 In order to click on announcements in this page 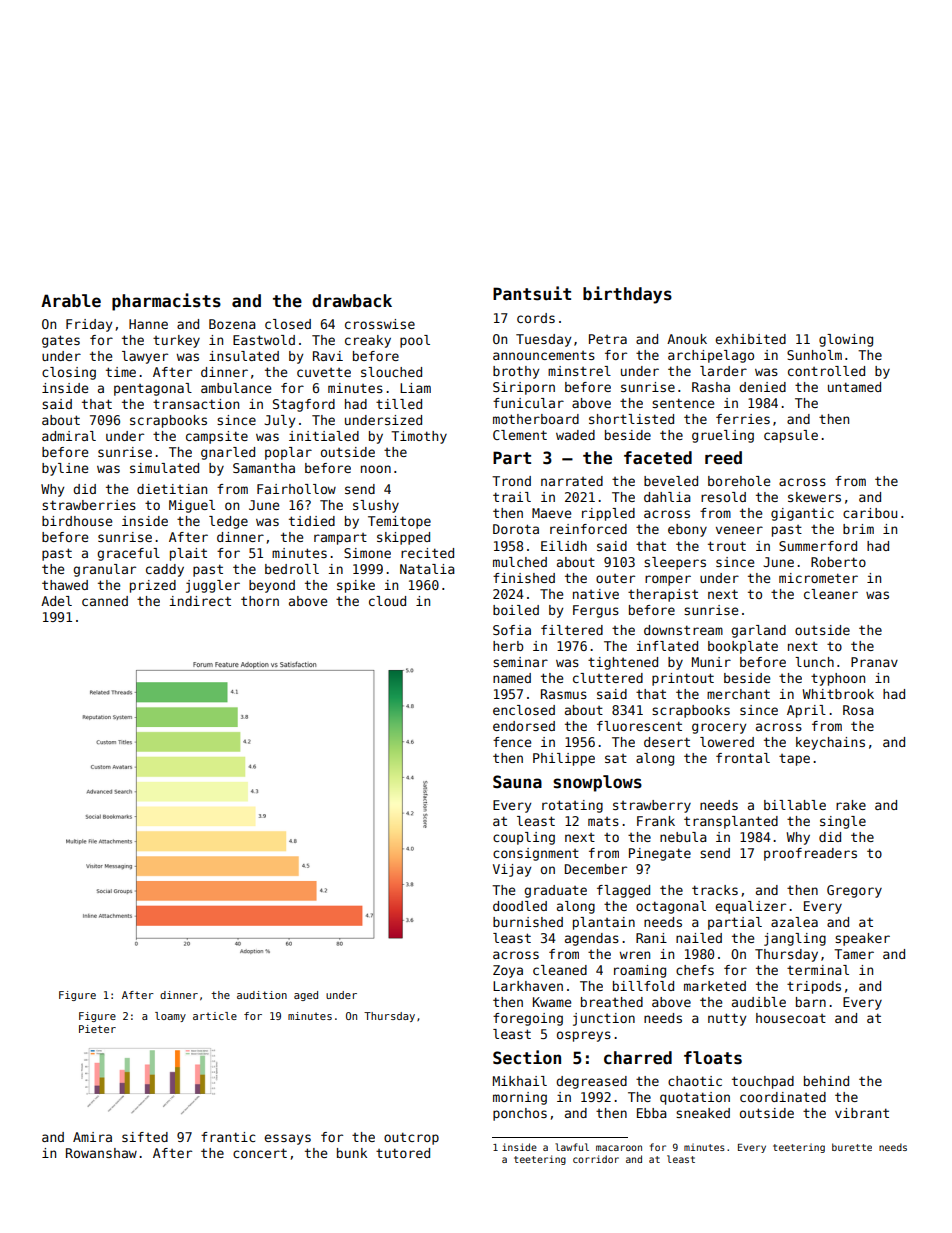, I will do `click(544, 355)`.
